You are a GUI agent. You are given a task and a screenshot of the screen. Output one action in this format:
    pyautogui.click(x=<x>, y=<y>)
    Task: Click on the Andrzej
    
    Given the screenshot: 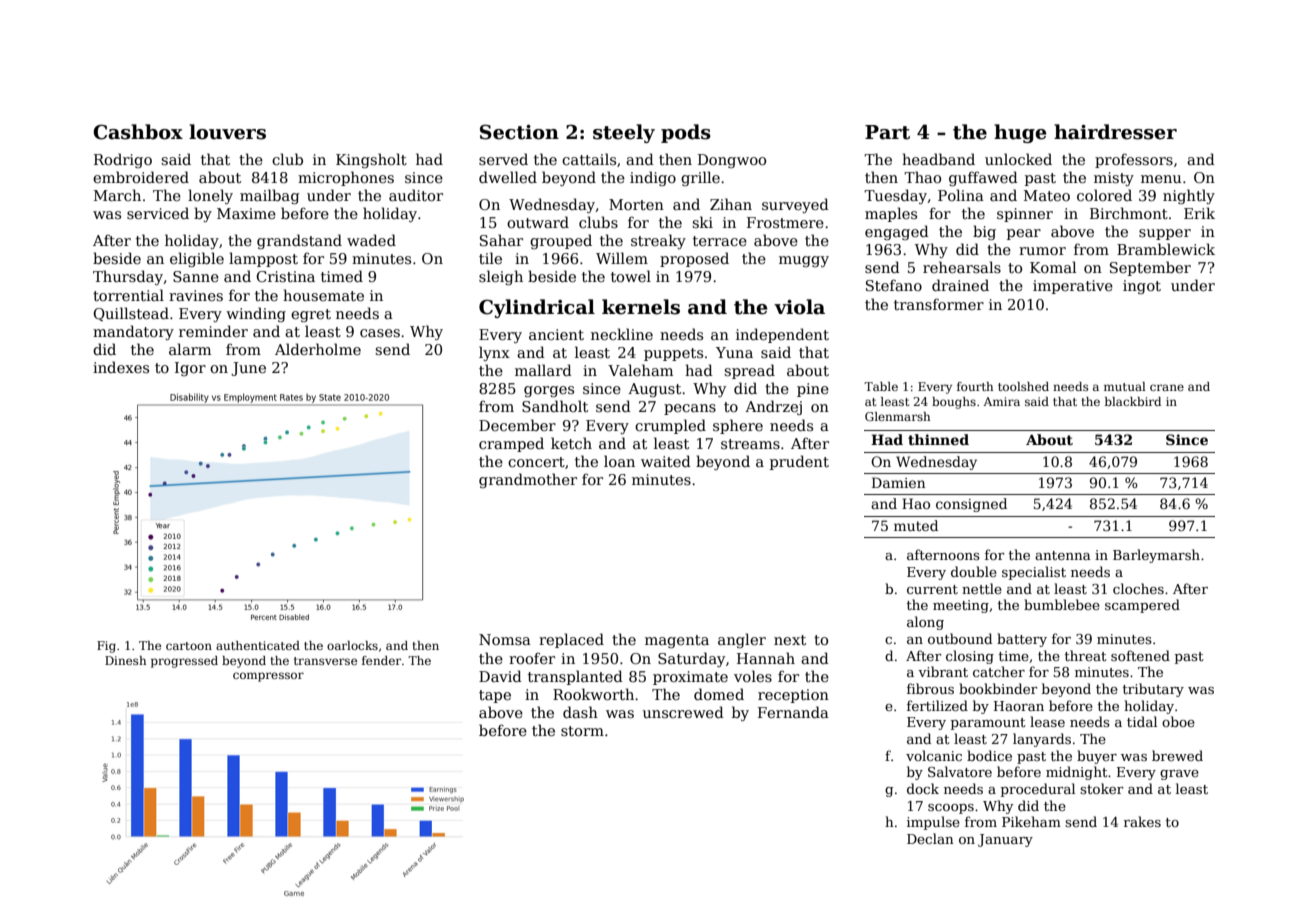 What is the action you would take?
    pyautogui.click(x=773, y=407)
